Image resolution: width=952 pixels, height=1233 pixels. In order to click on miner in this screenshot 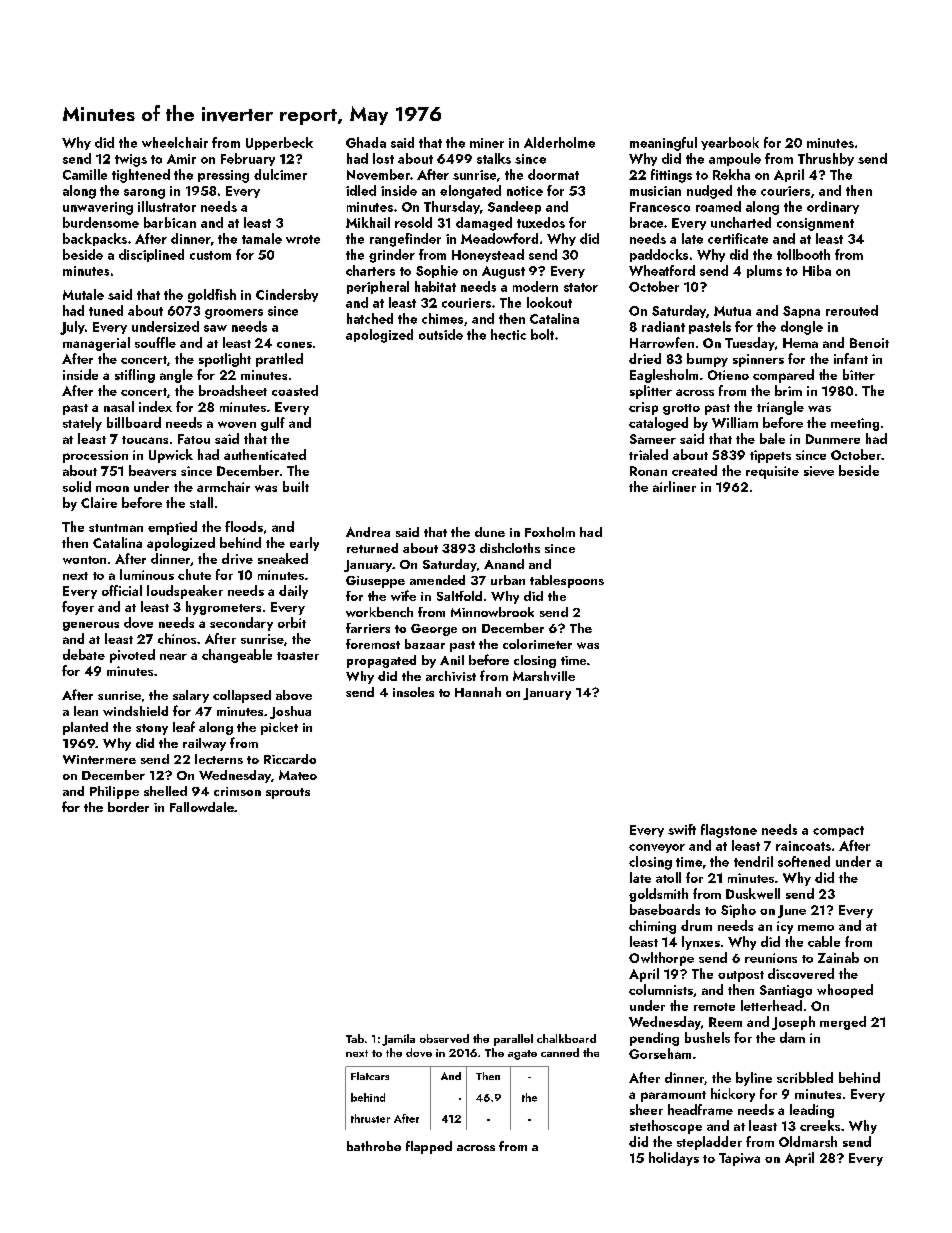, I will do `click(487, 143)`.
